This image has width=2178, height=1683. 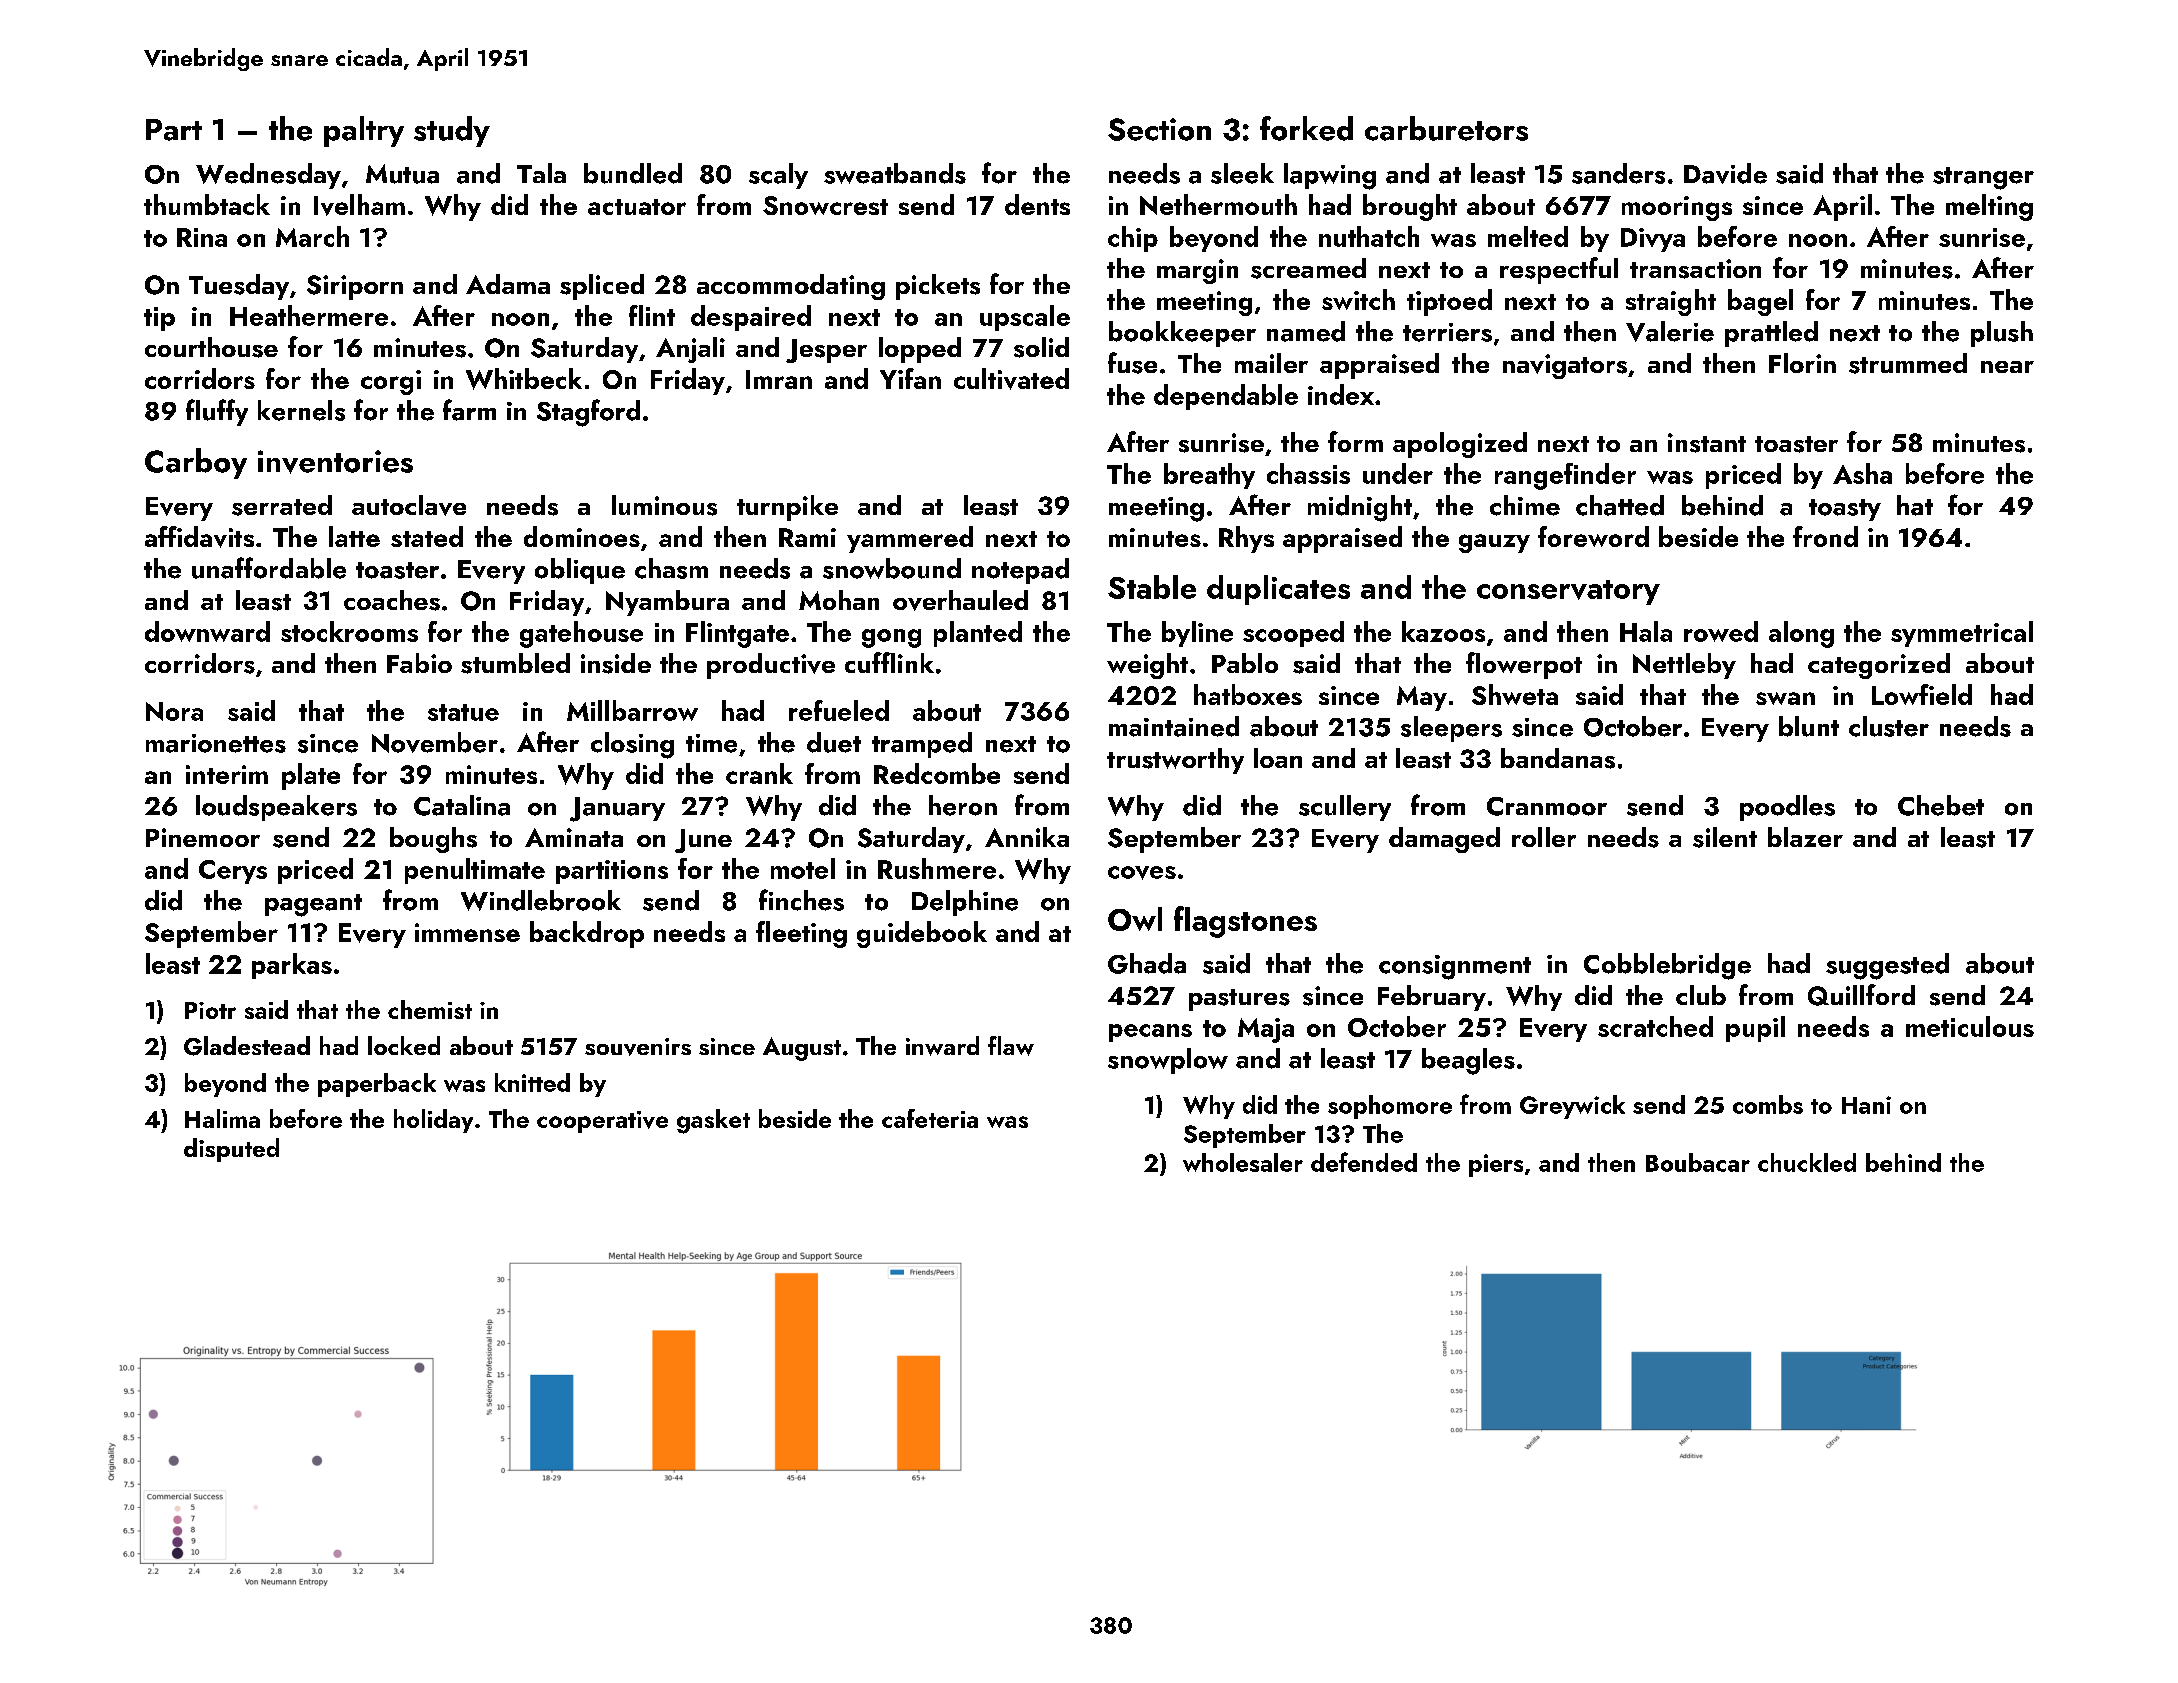 What do you see at coordinates (463, 712) in the image?
I see `statue` at bounding box center [463, 712].
